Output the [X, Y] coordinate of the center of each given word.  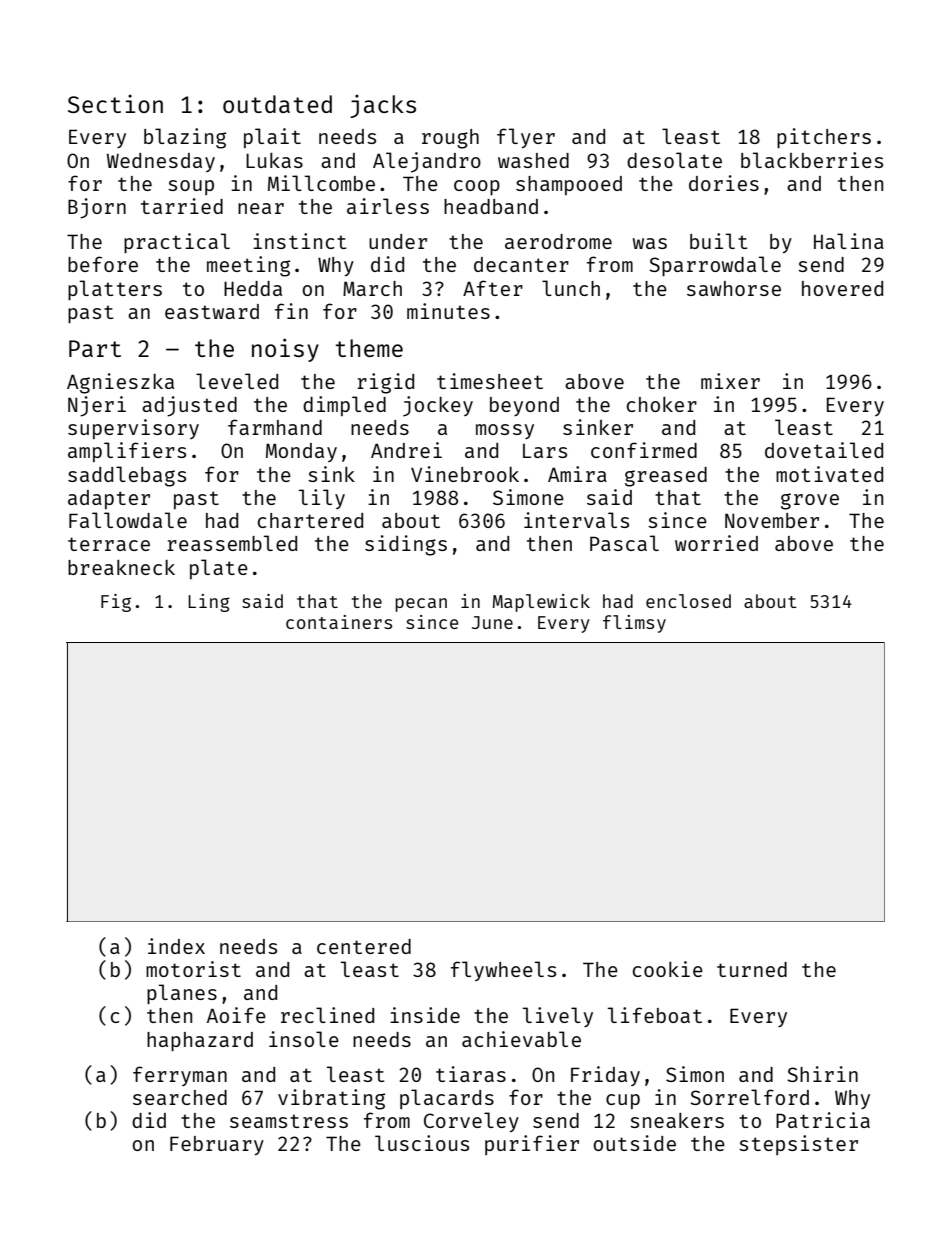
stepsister [798, 1145]
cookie [668, 969]
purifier [532, 1145]
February [217, 1146]
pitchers [824, 138]
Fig [116, 603]
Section [115, 104]
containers [339, 622]
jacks [383, 106]
